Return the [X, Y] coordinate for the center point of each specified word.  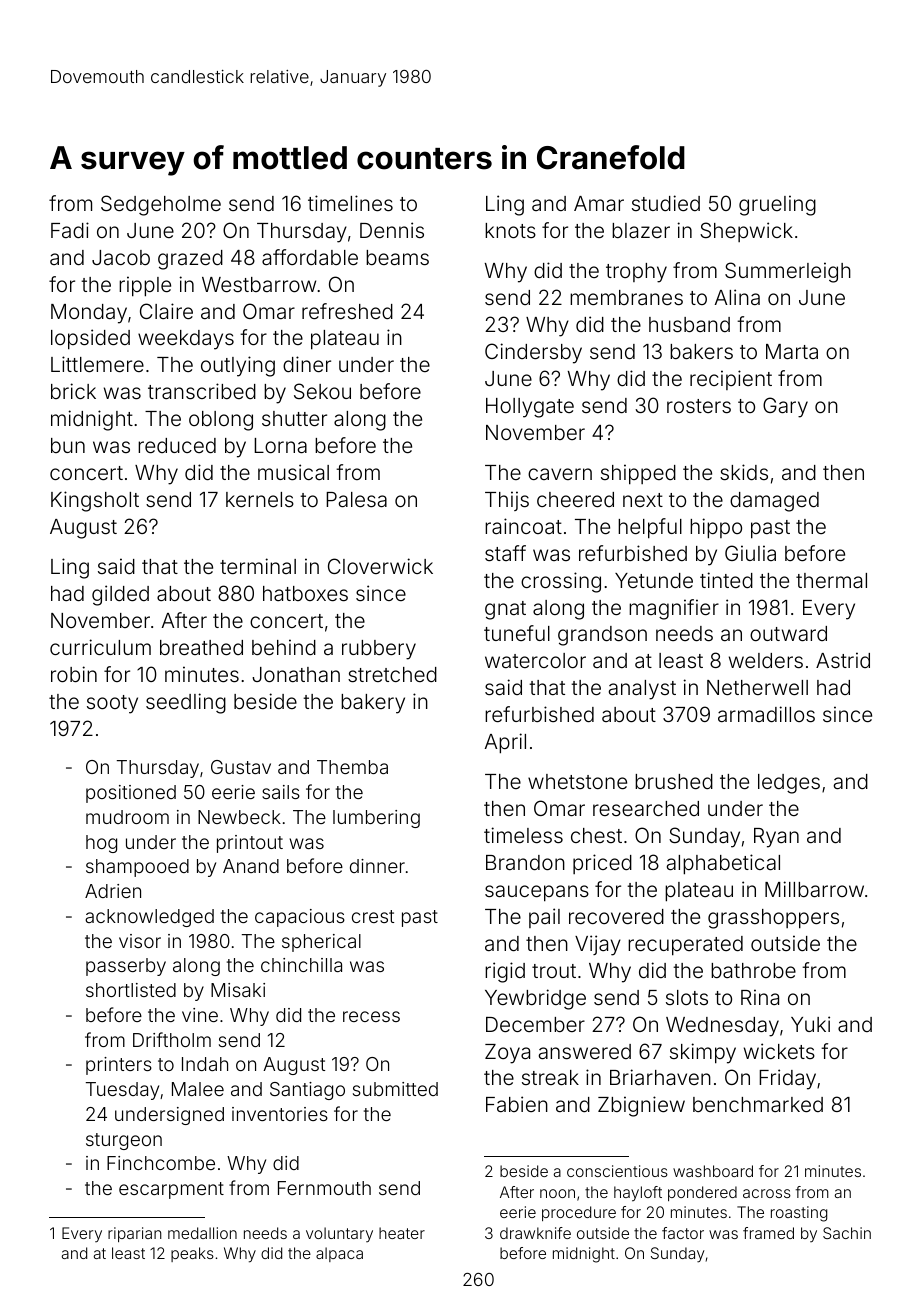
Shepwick [746, 232]
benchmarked [758, 1104]
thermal [831, 580]
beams [397, 257]
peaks [192, 1254]
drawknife [535, 1233]
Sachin [847, 1233]
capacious [300, 918]
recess [371, 1016]
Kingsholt [95, 501]
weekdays [186, 340]
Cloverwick [380, 566]
